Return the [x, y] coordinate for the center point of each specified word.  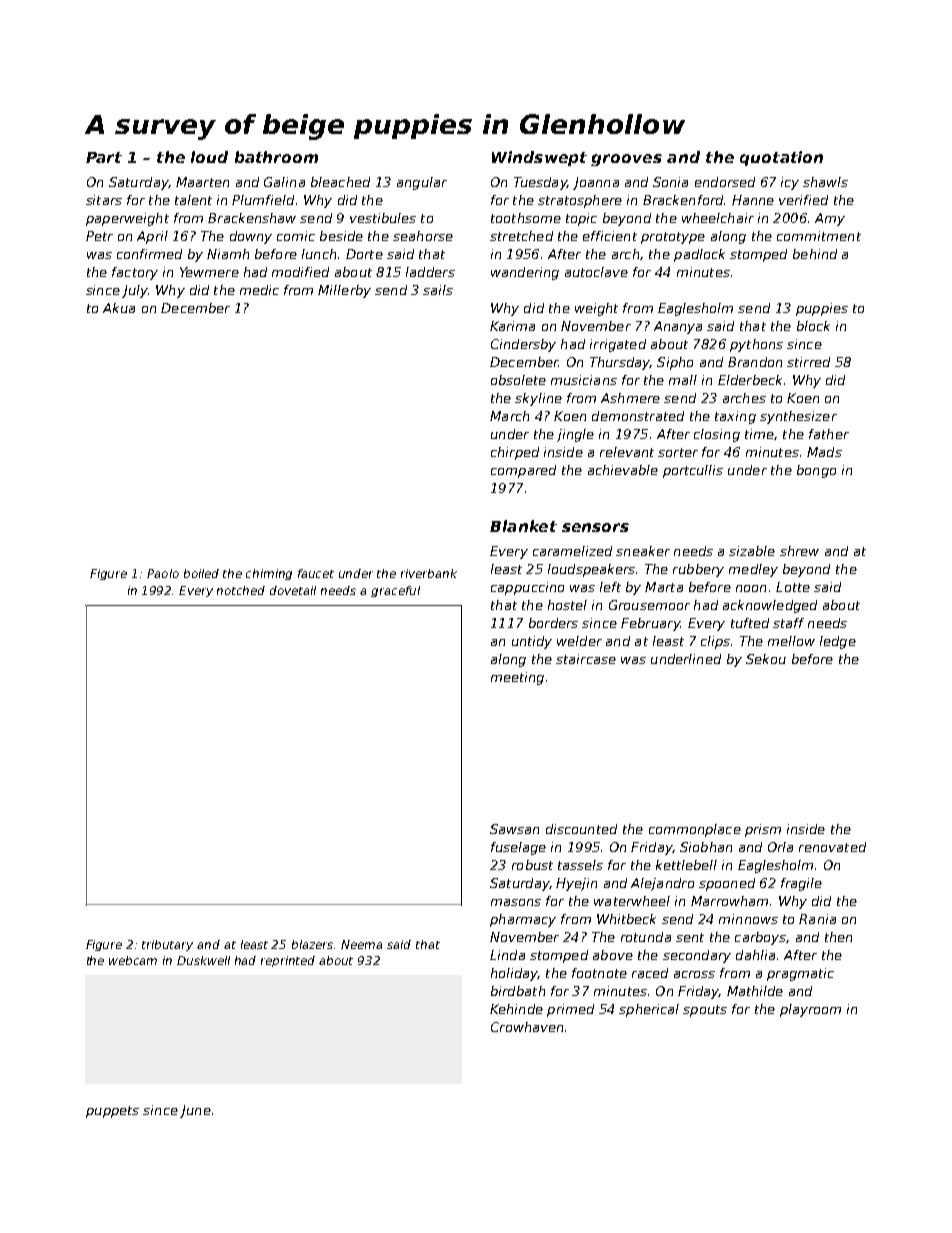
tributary [167, 945]
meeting [517, 678]
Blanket [523, 526]
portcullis [693, 471]
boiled [201, 573]
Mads [824, 452]
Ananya [678, 327]
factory [135, 273]
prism [763, 830]
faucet [316, 573]
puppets [112, 1112]
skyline [538, 399]
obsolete [518, 380]
